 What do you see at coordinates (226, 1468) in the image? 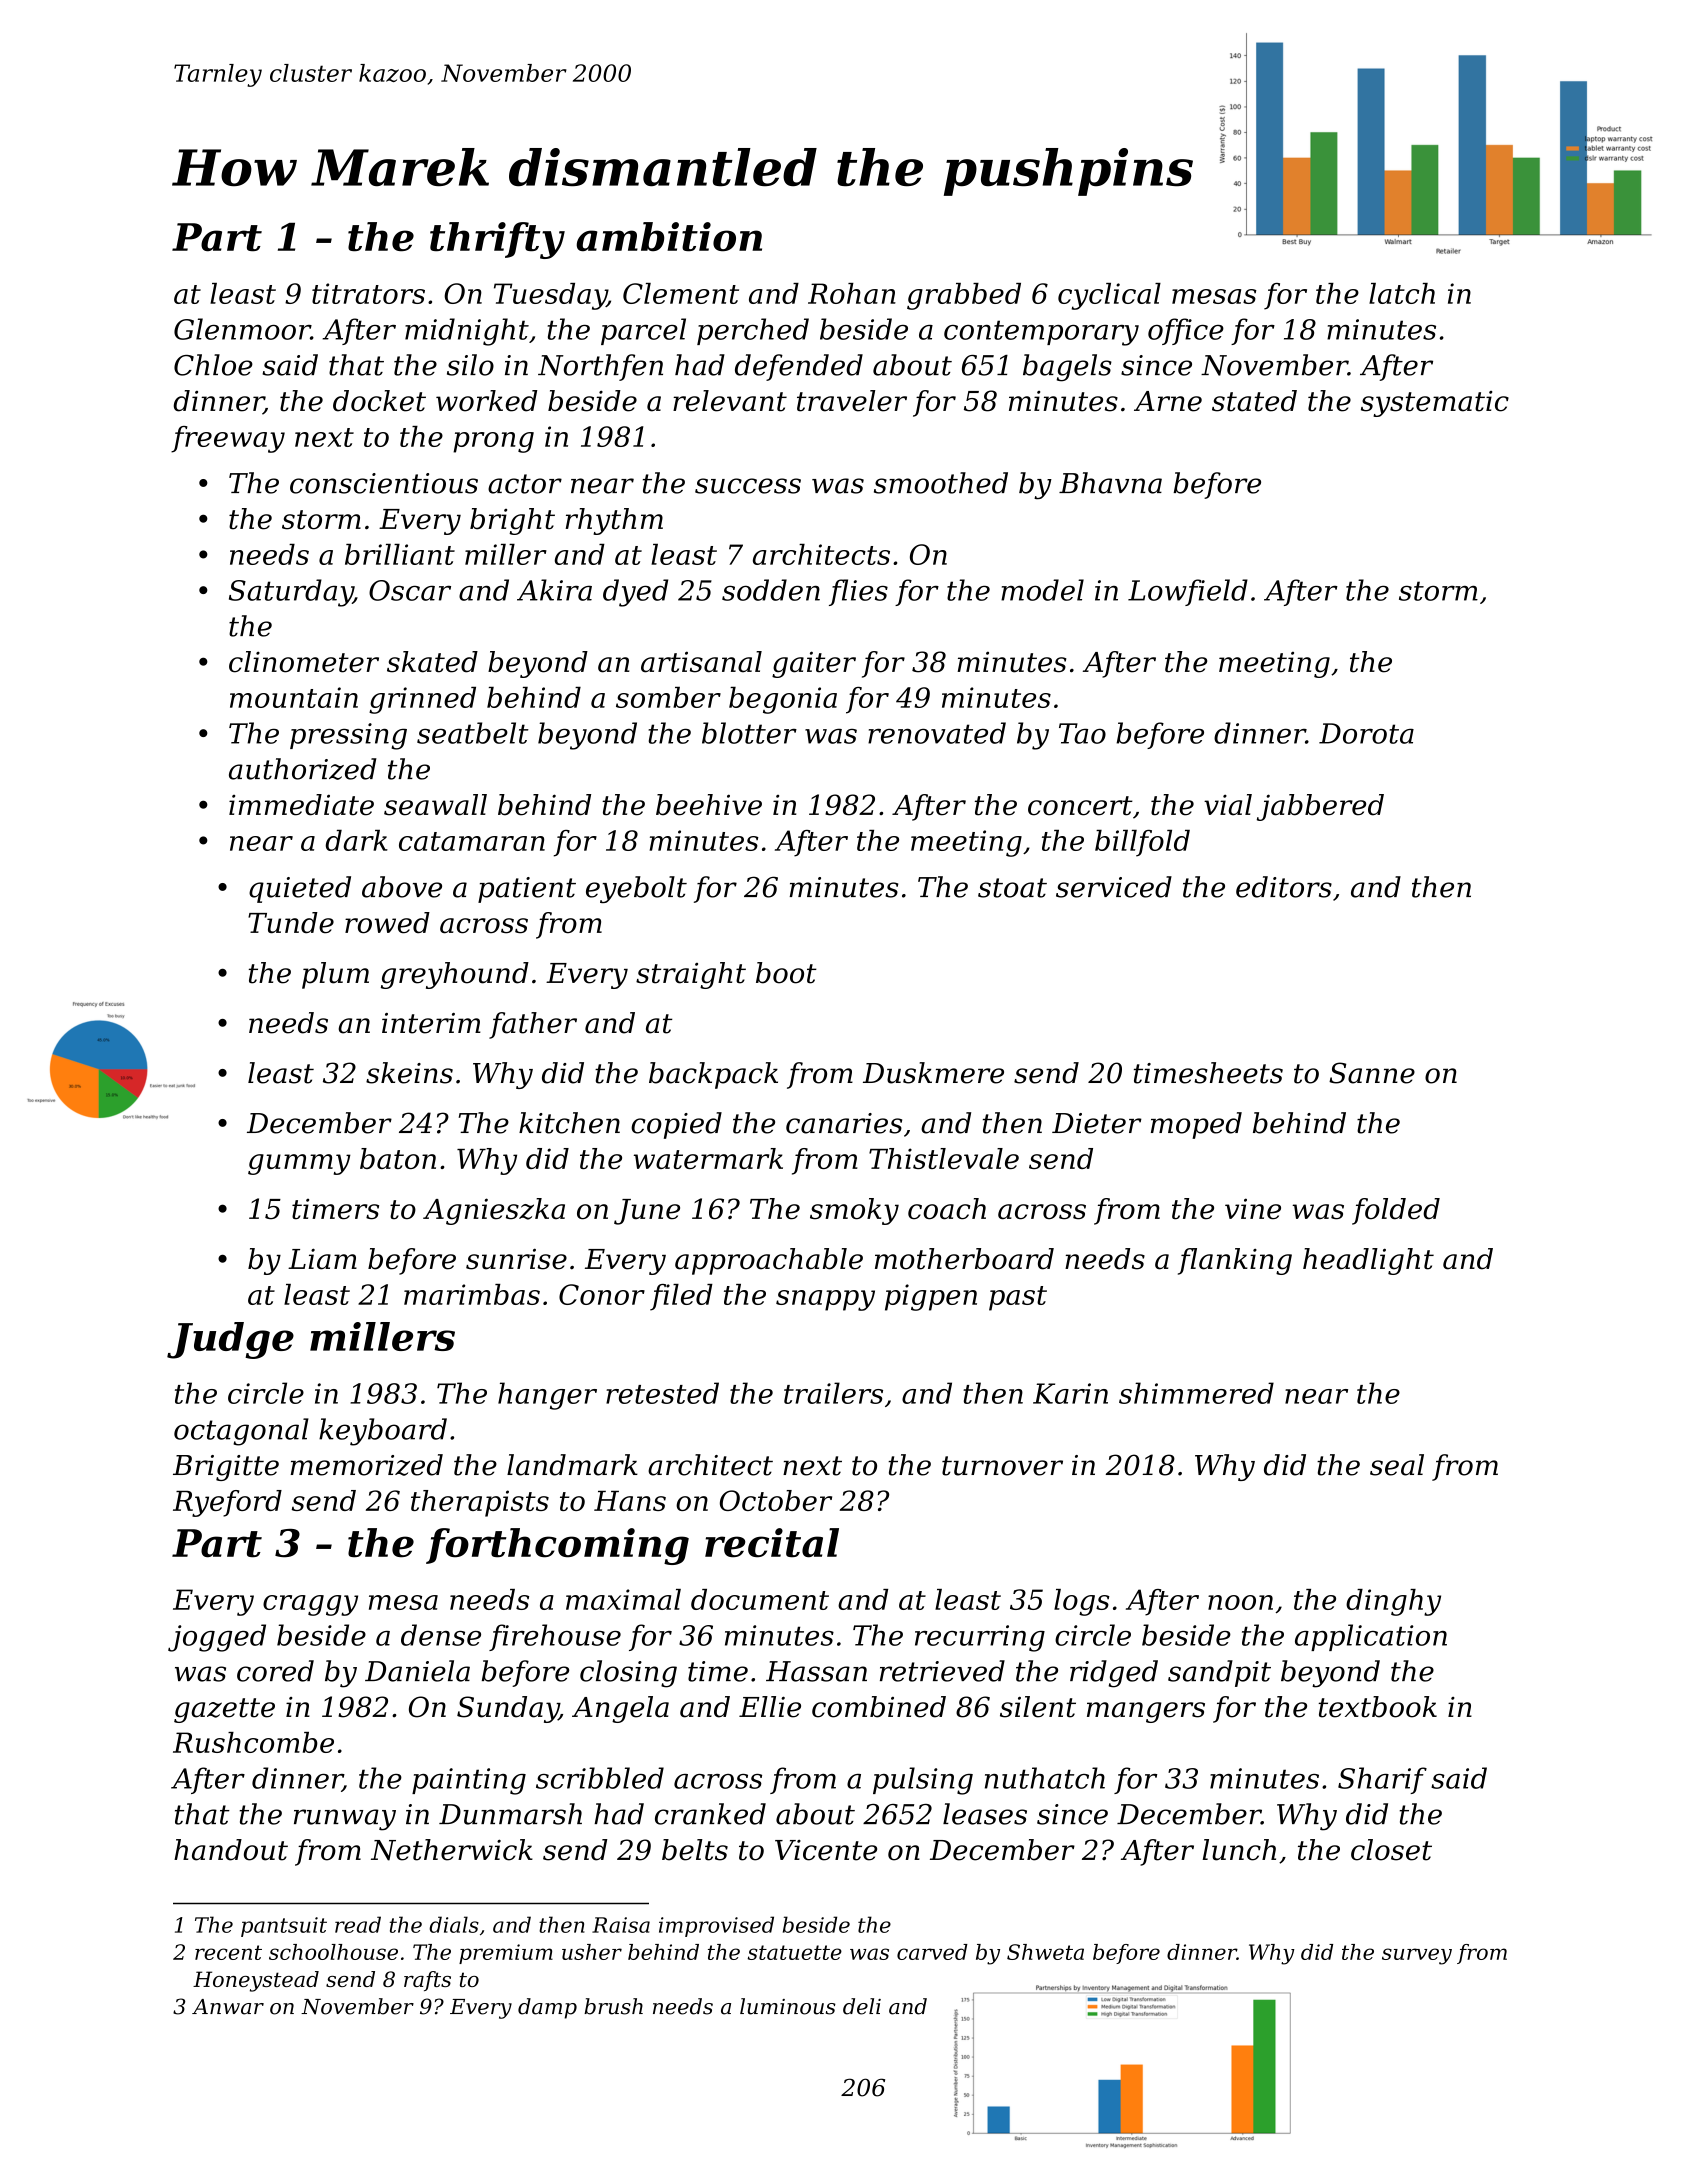
I see `Brigitte` at bounding box center [226, 1468].
